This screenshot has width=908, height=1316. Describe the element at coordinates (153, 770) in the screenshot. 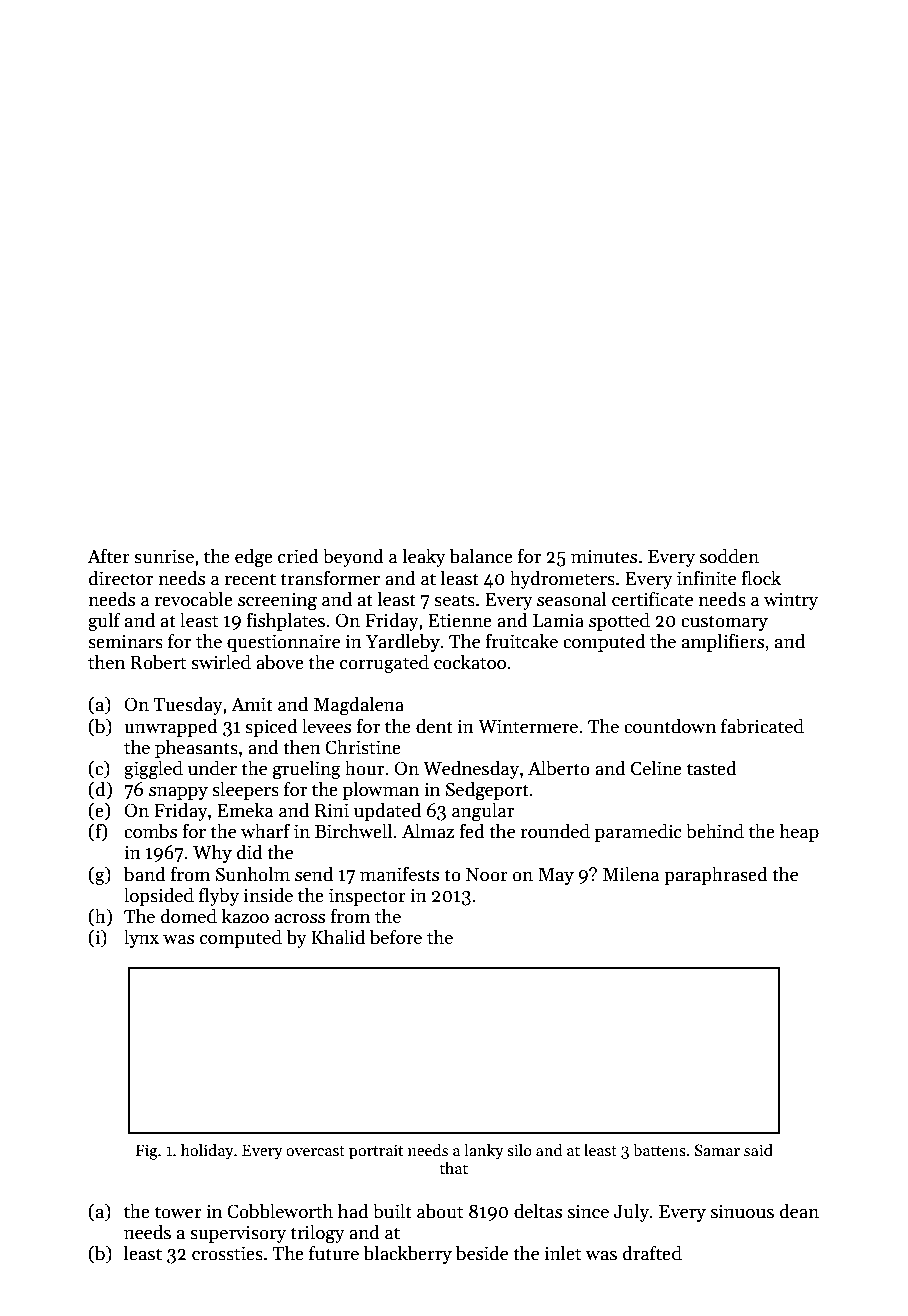

I see `giggled` at that location.
